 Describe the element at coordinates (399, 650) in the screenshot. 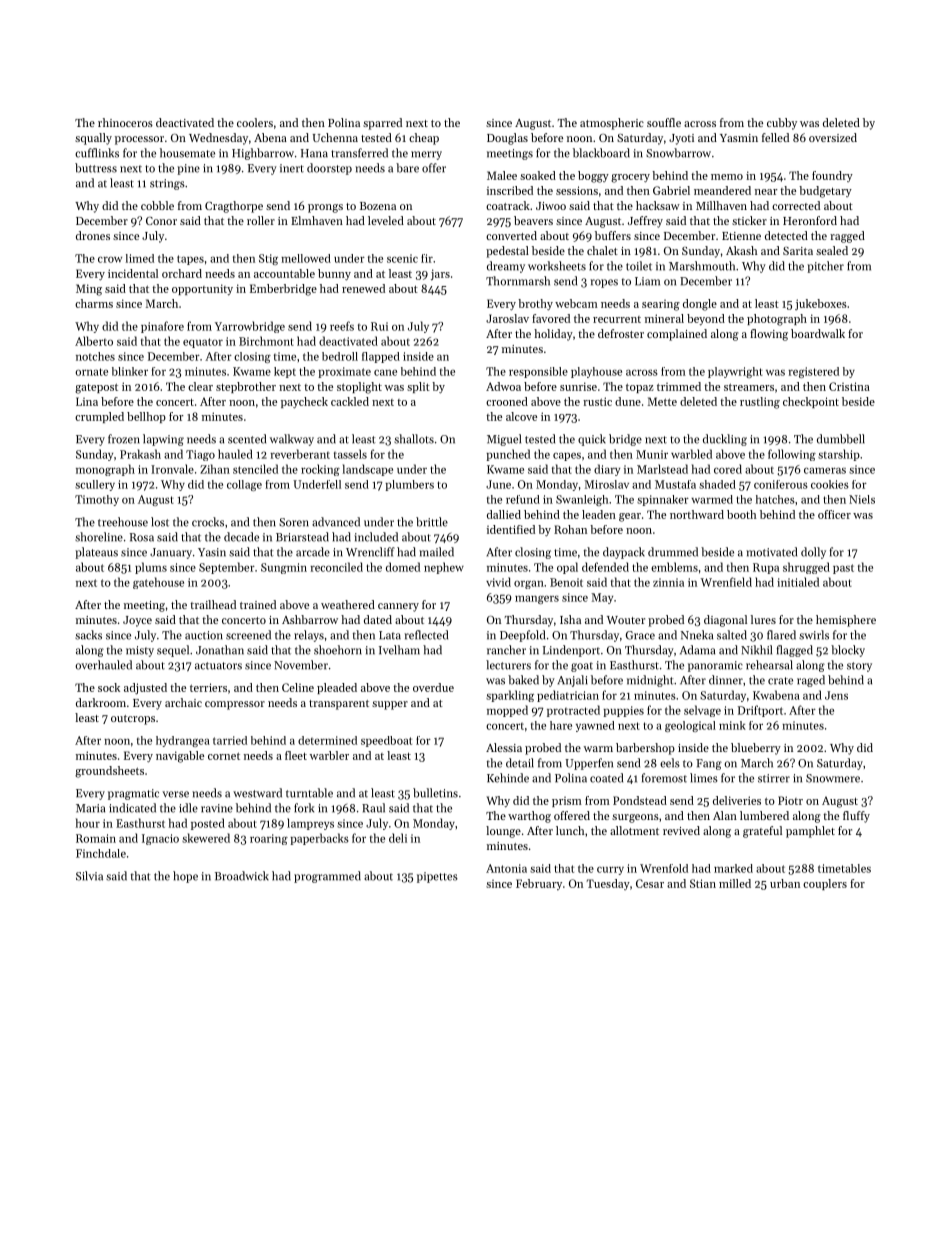

I see `Ivelham` at that location.
